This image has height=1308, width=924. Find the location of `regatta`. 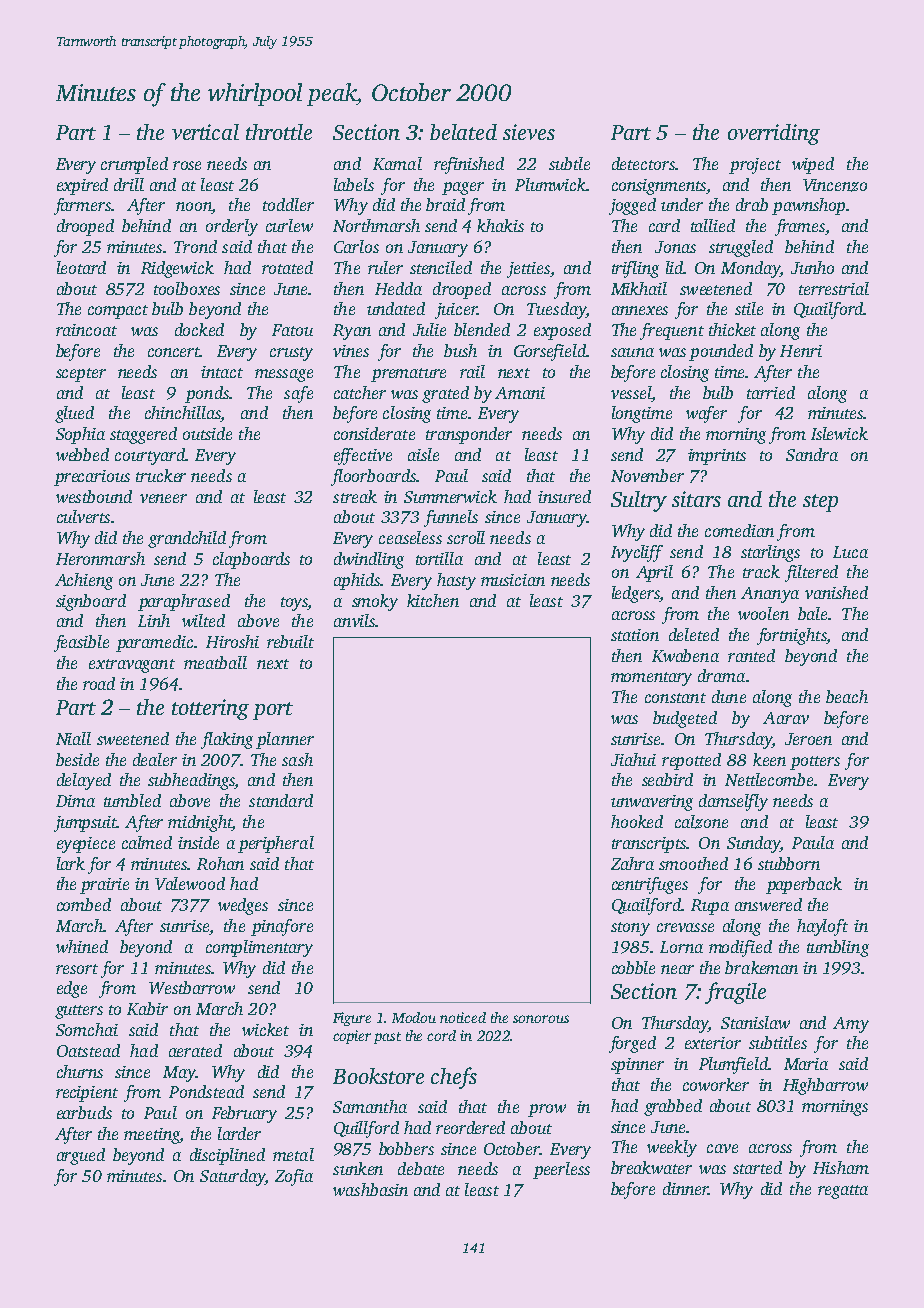

regatta is located at coordinates (843, 1192).
